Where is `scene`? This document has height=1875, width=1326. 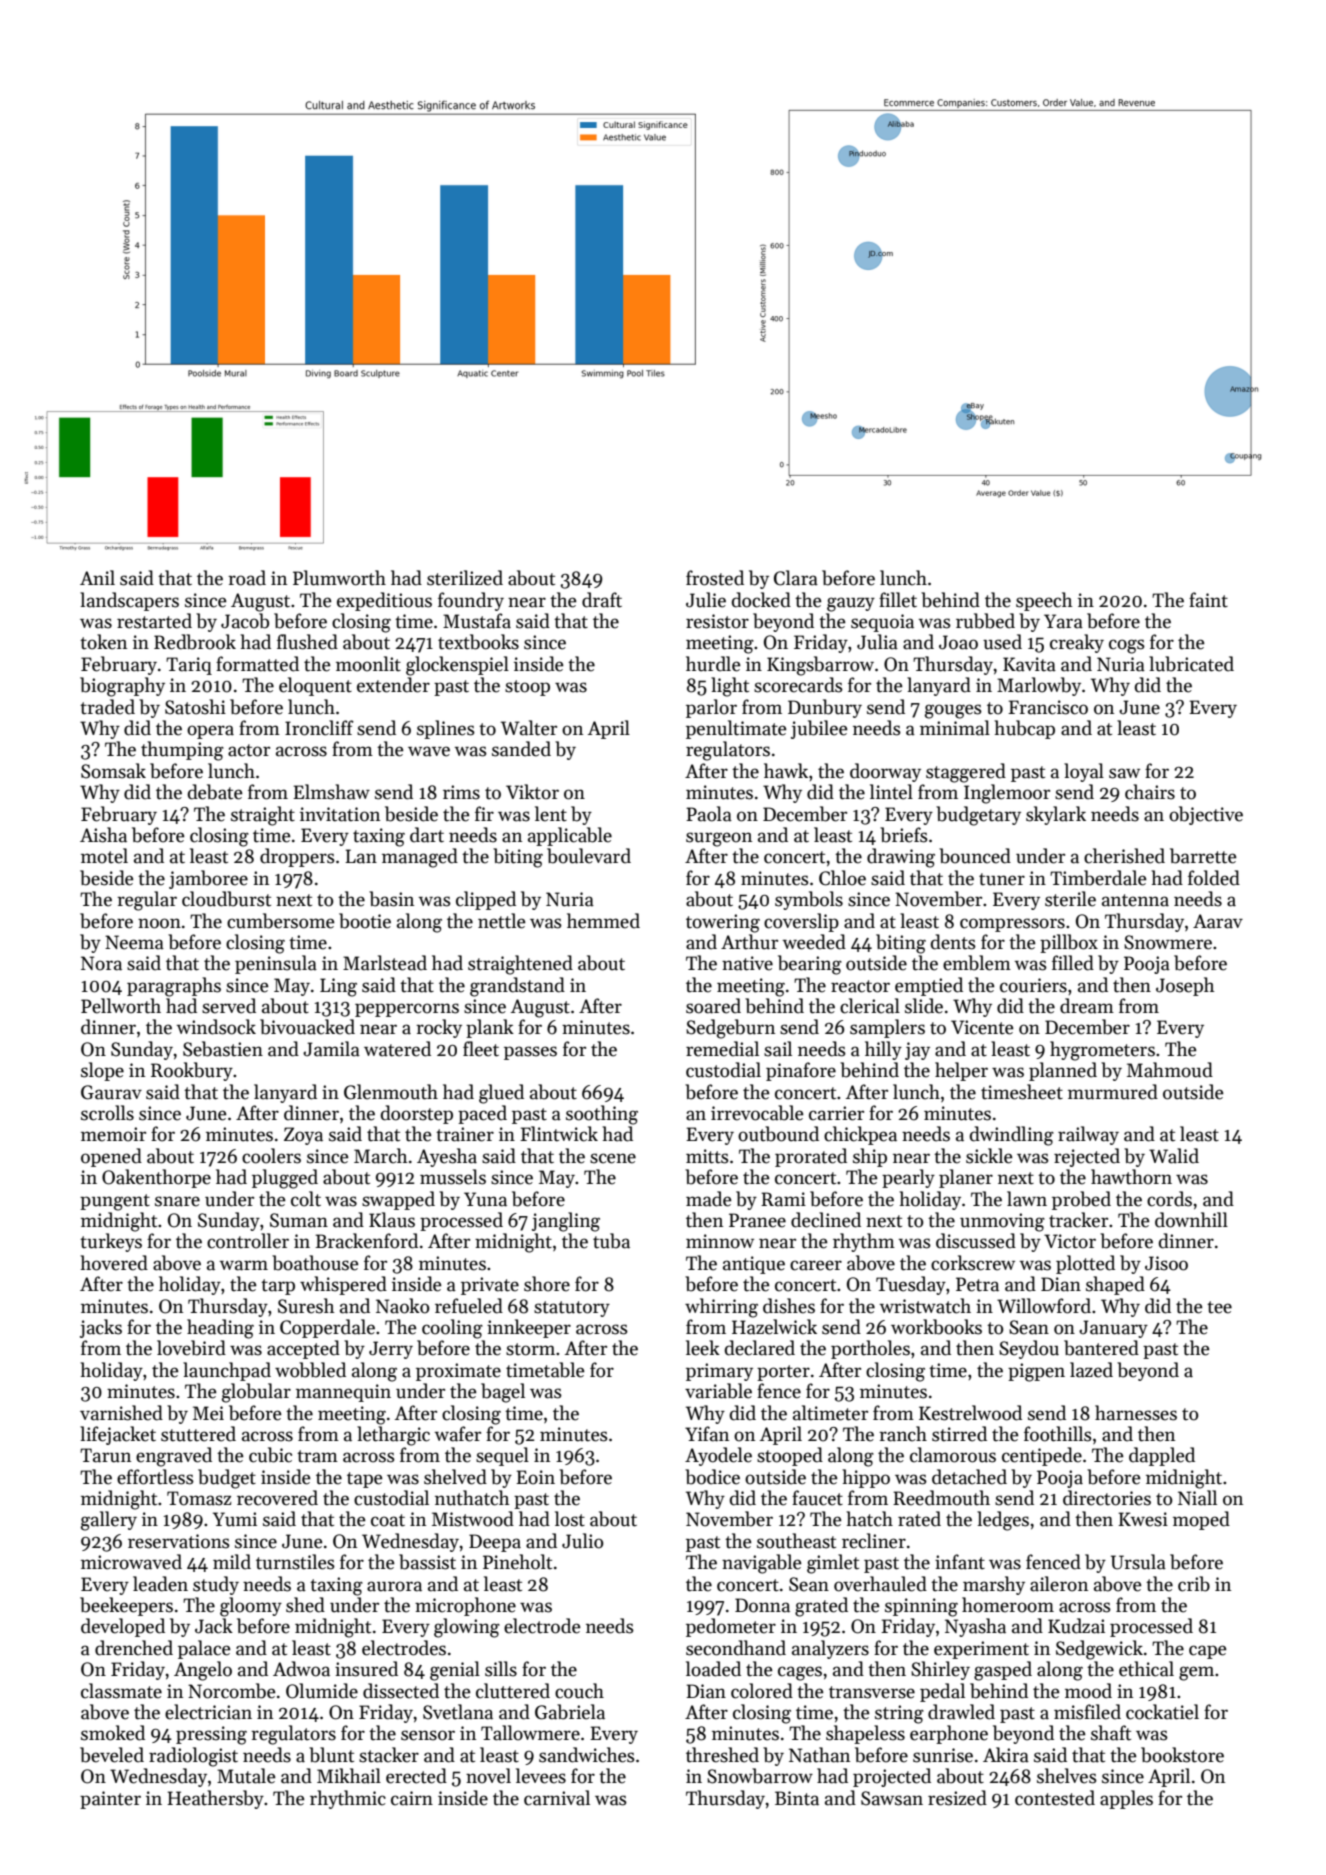
scene is located at coordinates (613, 1158).
